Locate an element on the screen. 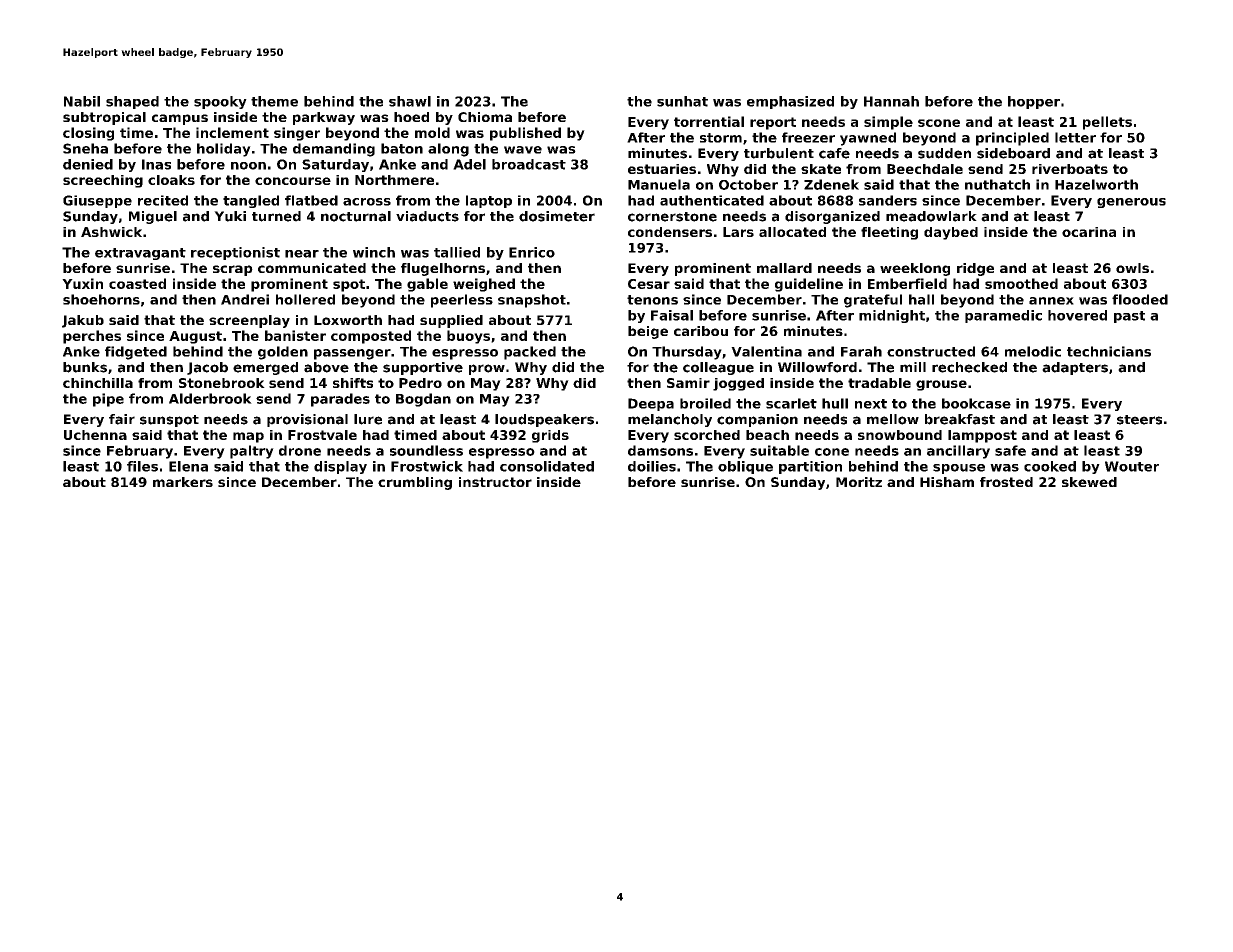  mill is located at coordinates (913, 367).
